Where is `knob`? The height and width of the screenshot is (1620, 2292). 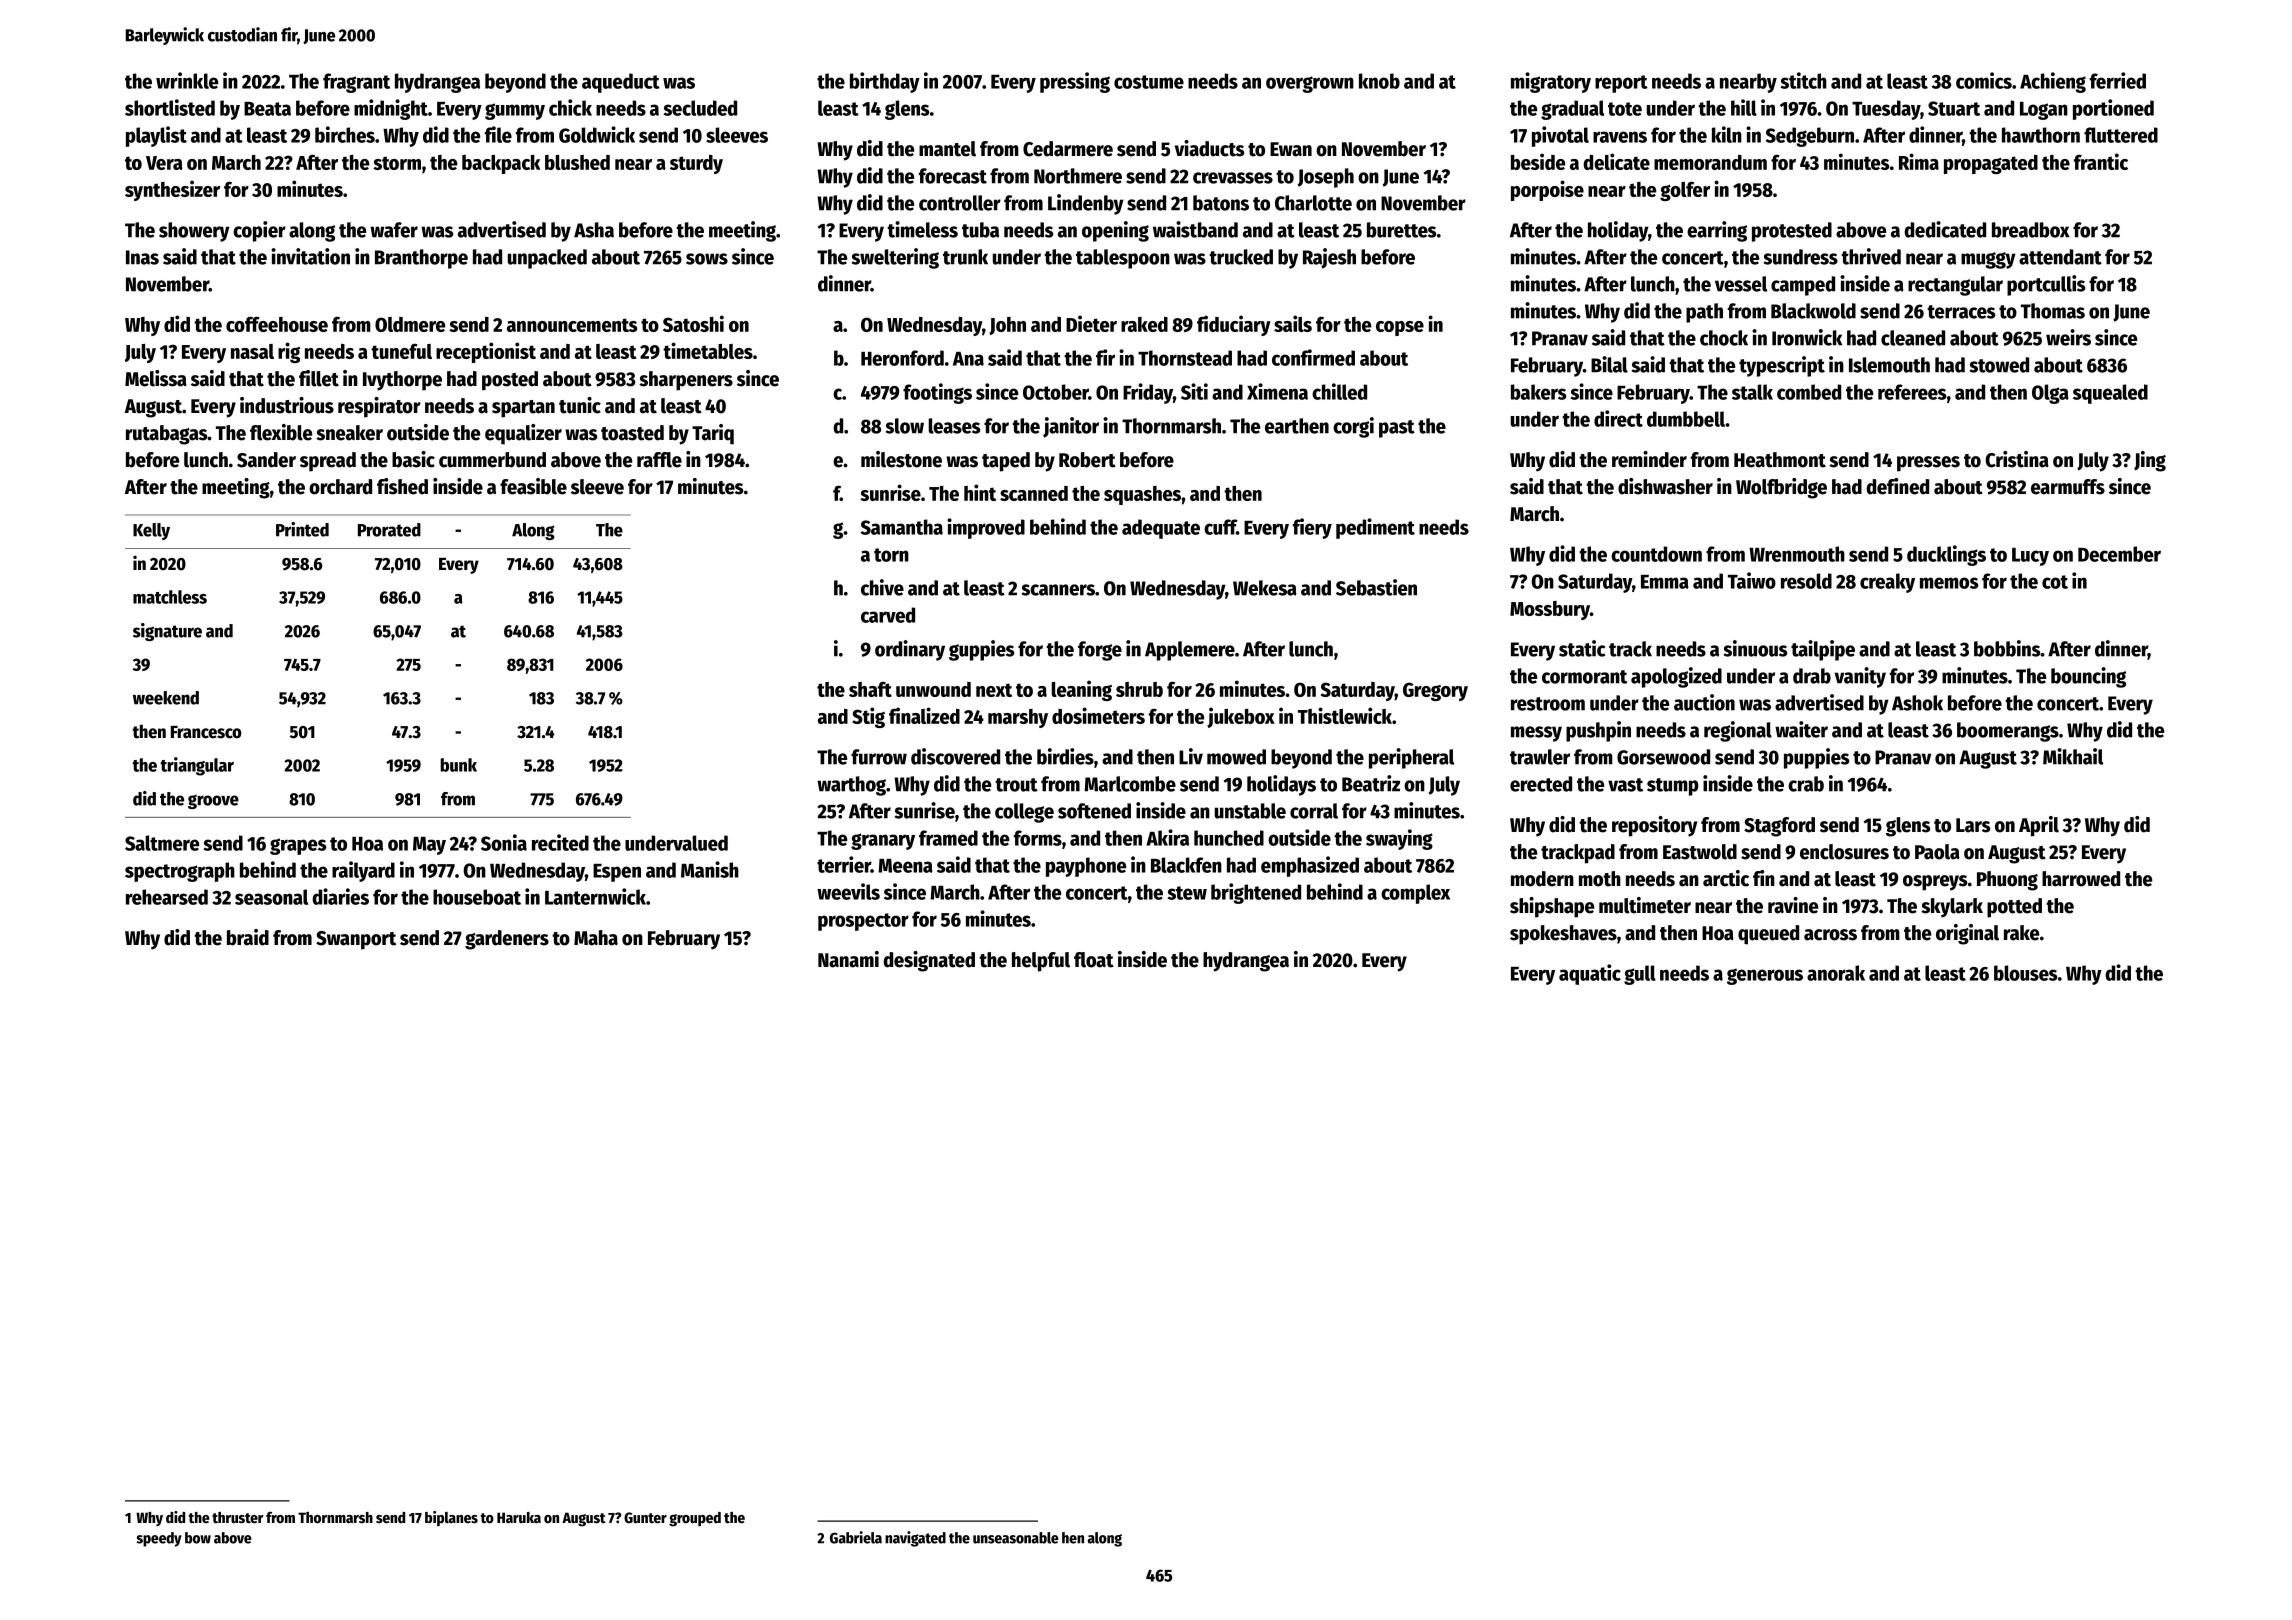
knob is located at coordinates (1379, 81).
